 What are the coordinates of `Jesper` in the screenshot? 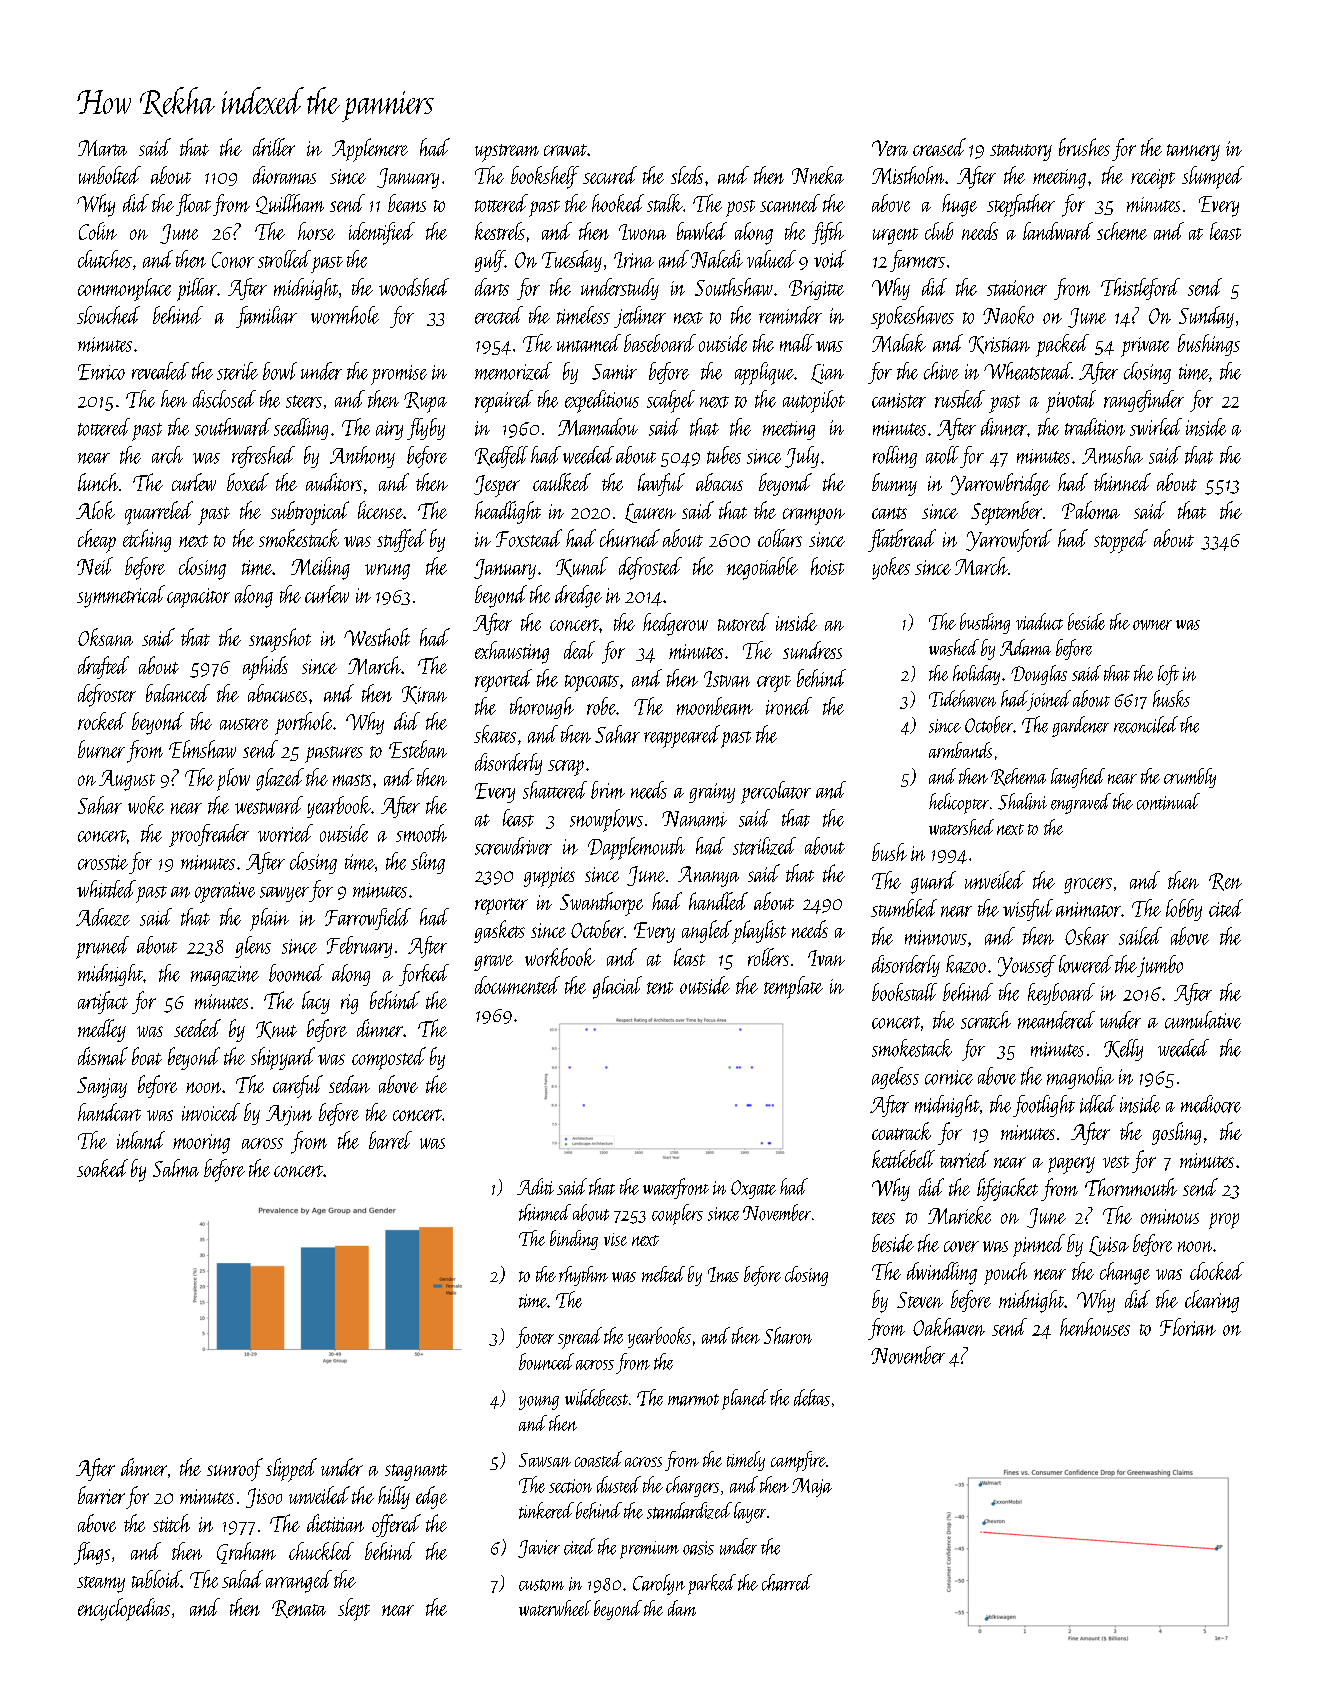 It's located at (497, 486).
